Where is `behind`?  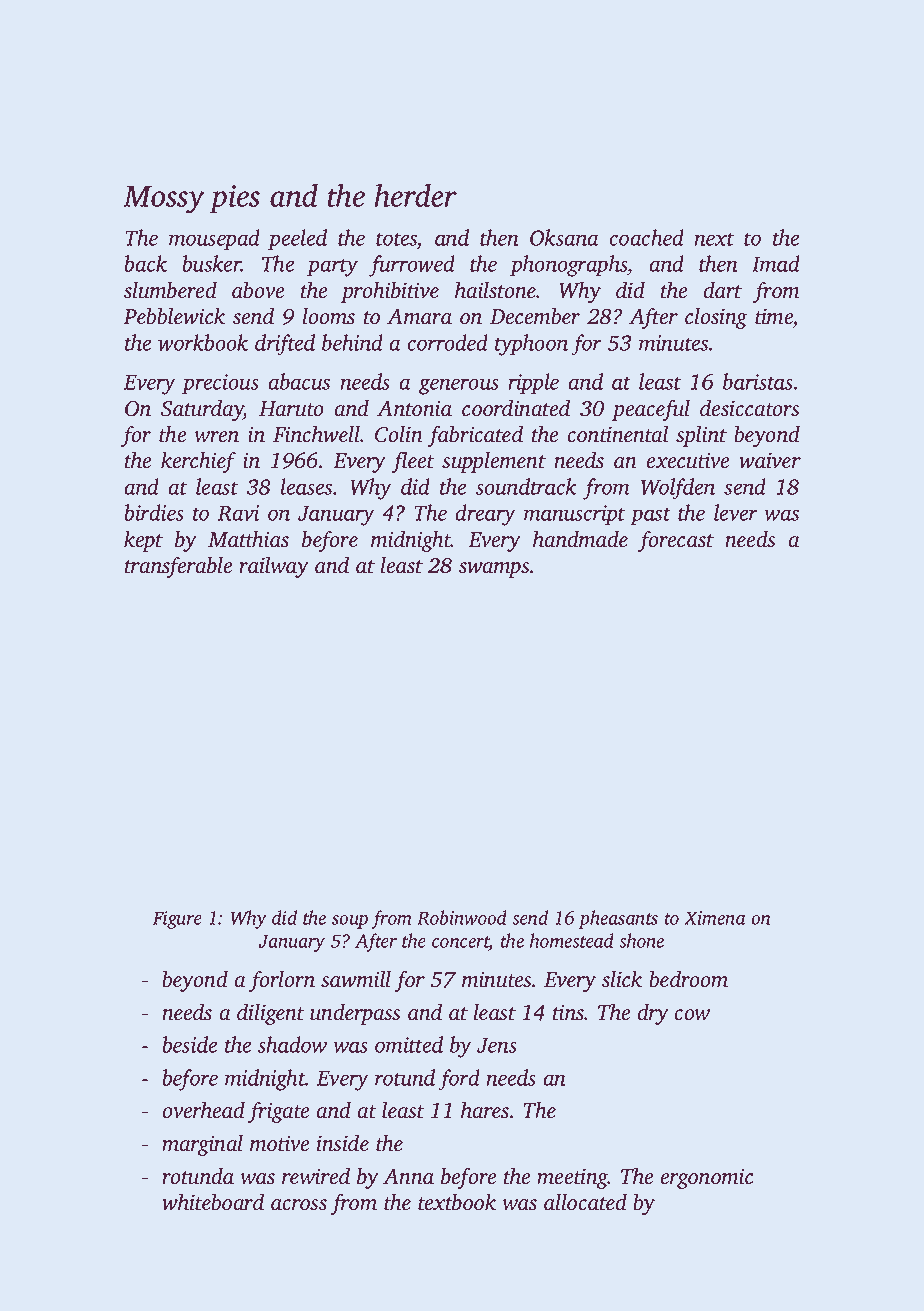
behind is located at coordinates (352, 342).
